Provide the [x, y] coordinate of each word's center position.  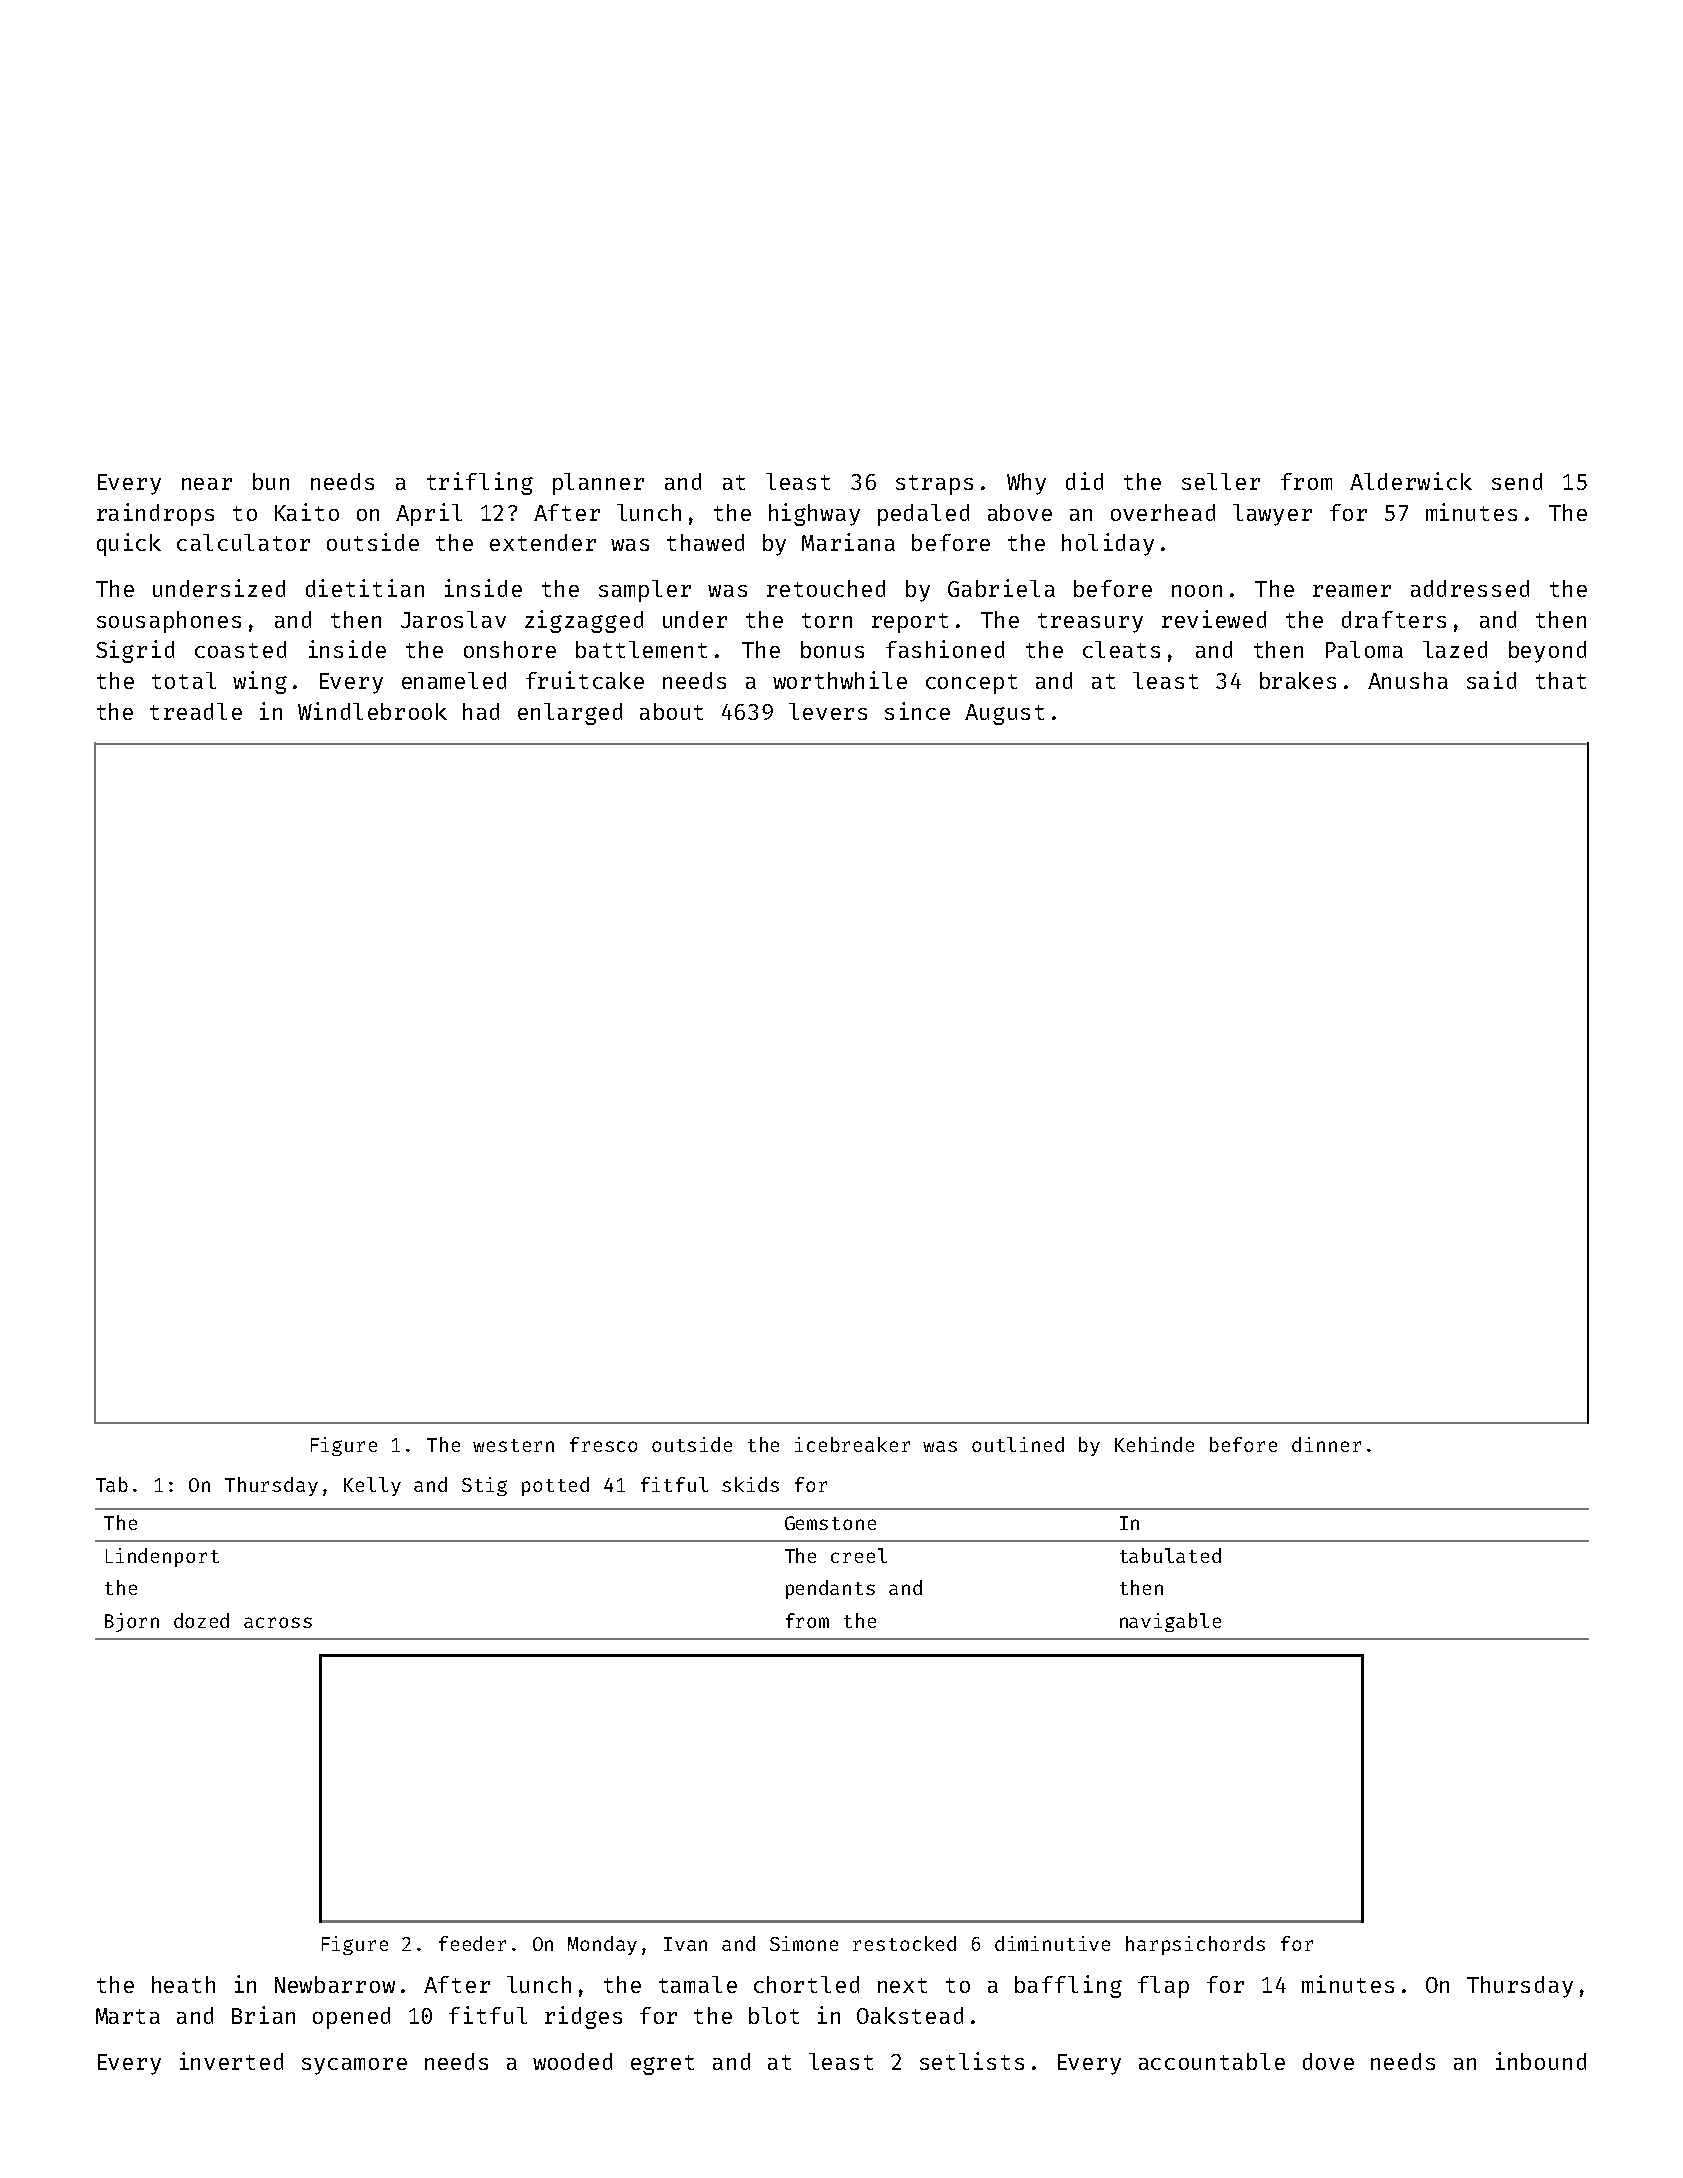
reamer [1352, 591]
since [917, 711]
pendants [830, 1589]
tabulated [1170, 1555]
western [513, 1445]
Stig [484, 1486]
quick [129, 544]
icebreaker [852, 1444]
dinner [1326, 1444]
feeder [472, 1943]
